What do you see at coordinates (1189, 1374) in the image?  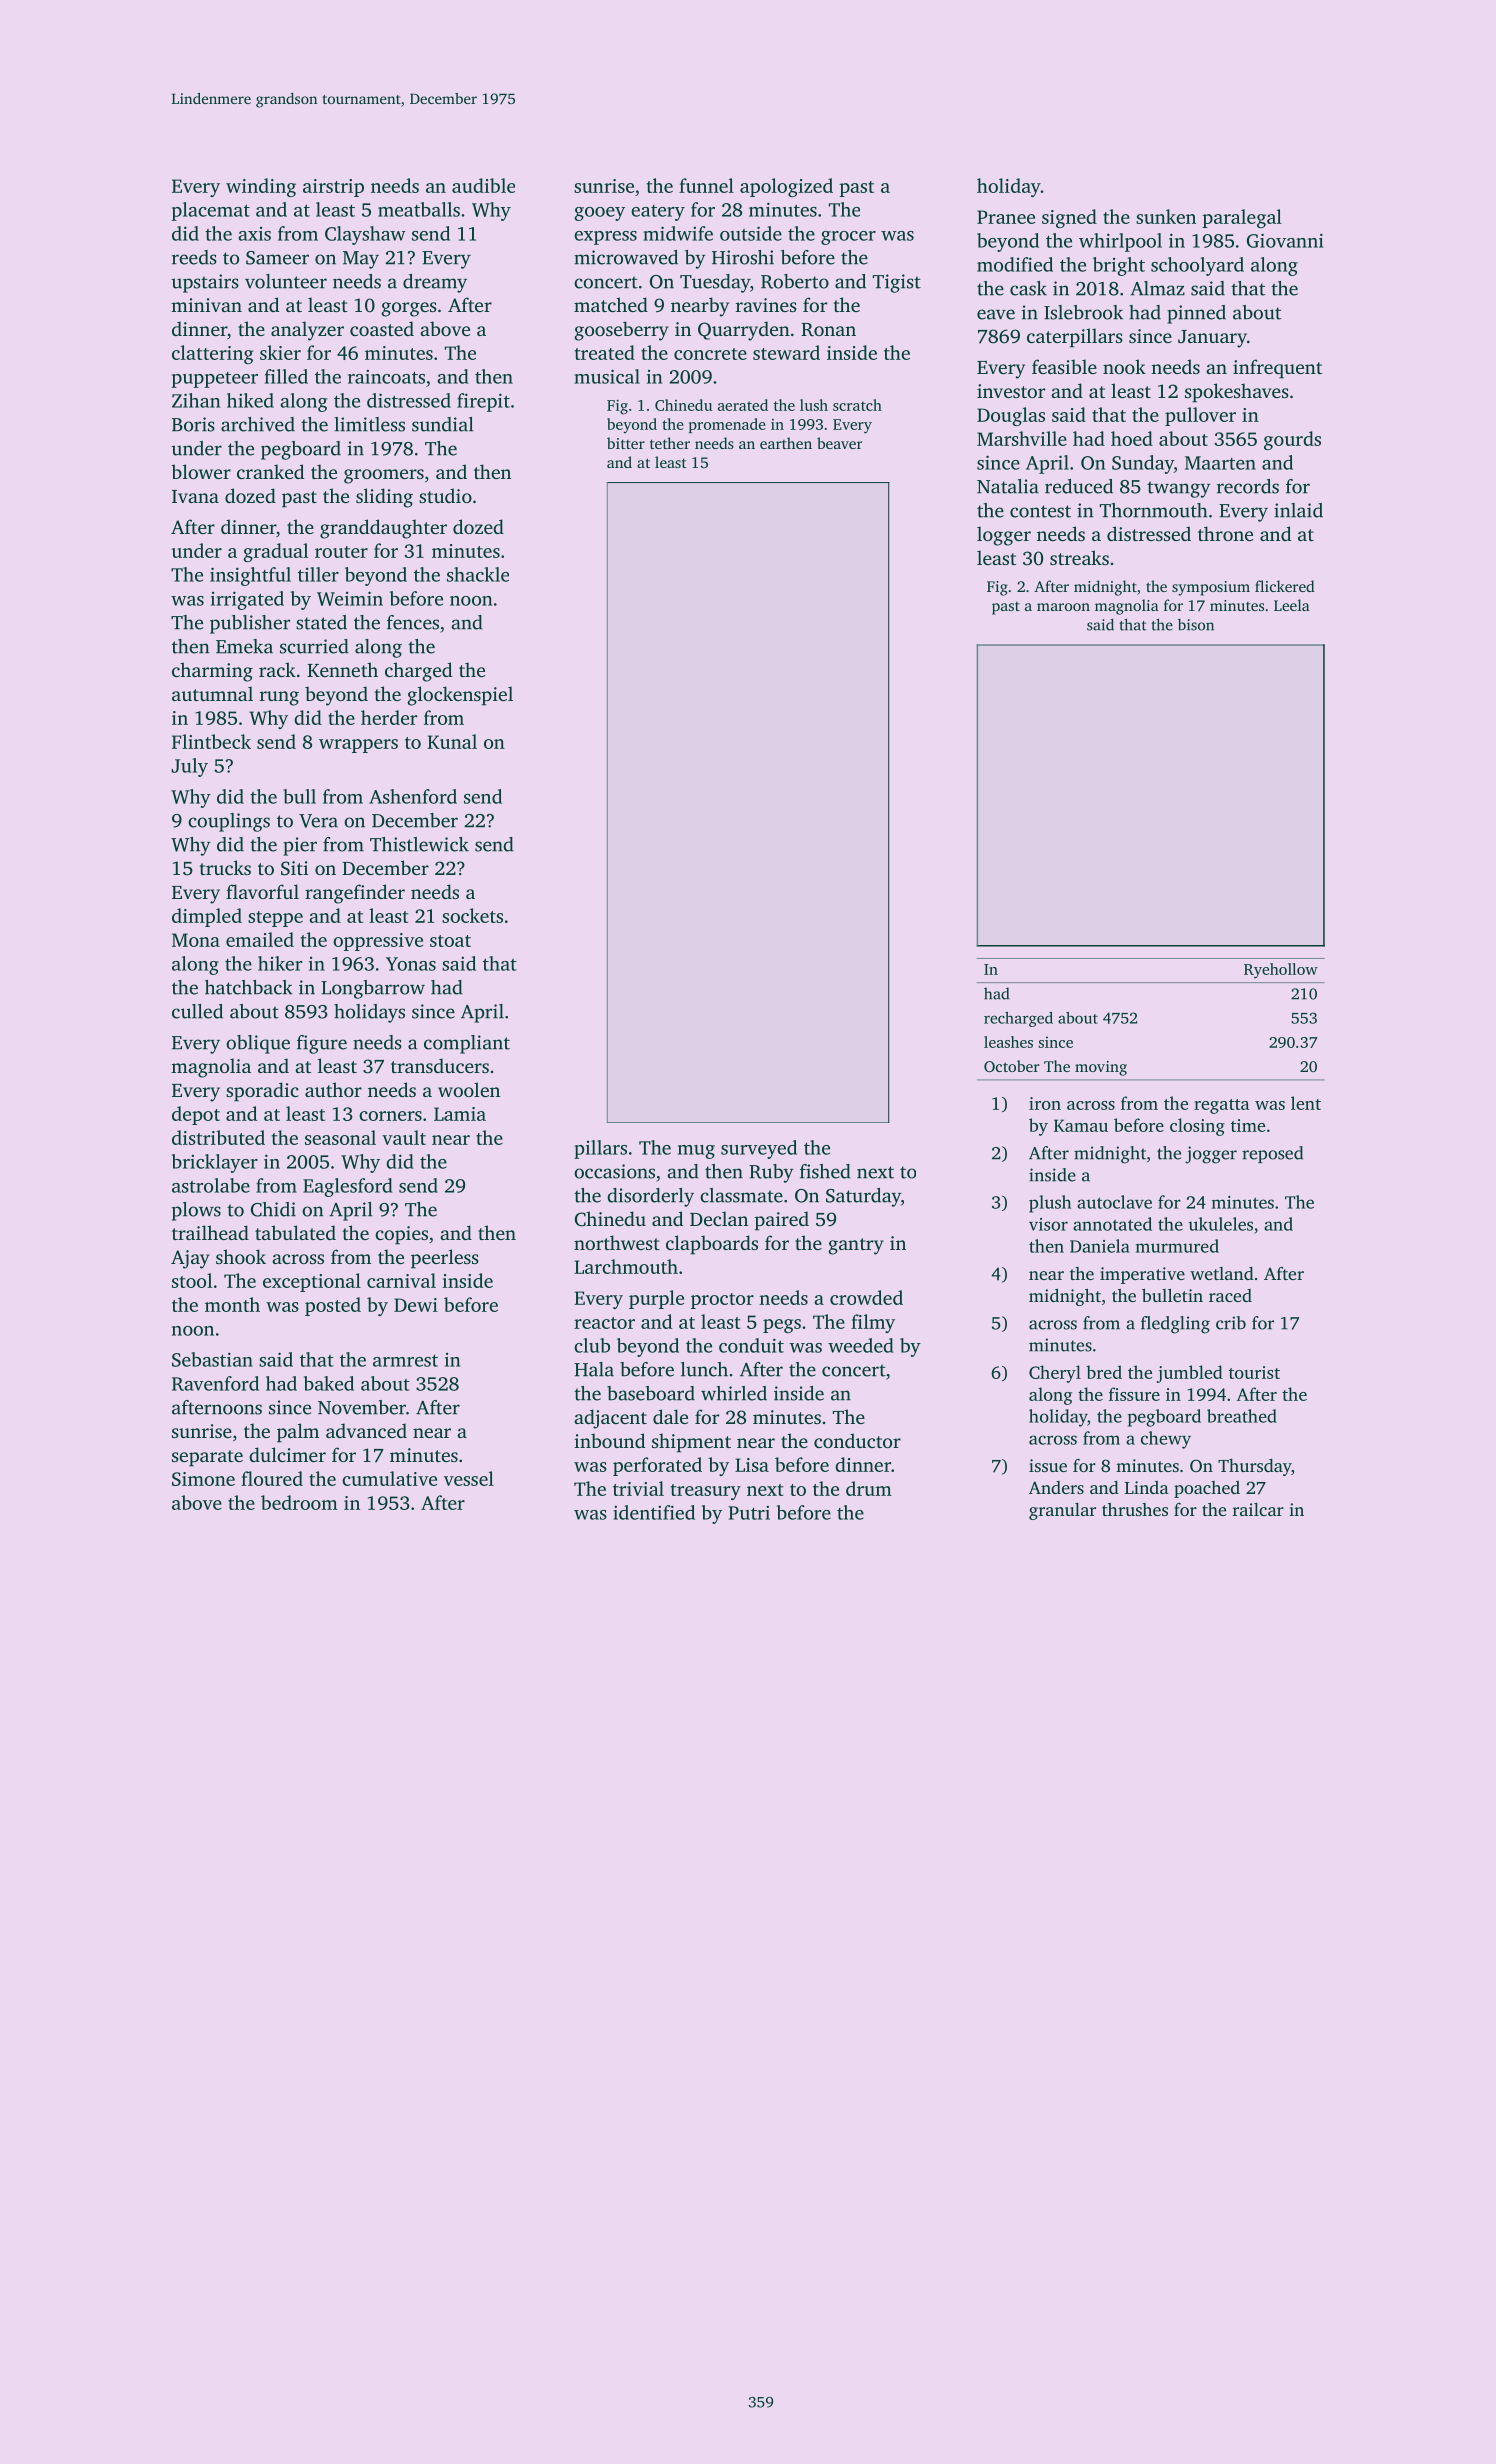 I see `jumbled` at bounding box center [1189, 1374].
